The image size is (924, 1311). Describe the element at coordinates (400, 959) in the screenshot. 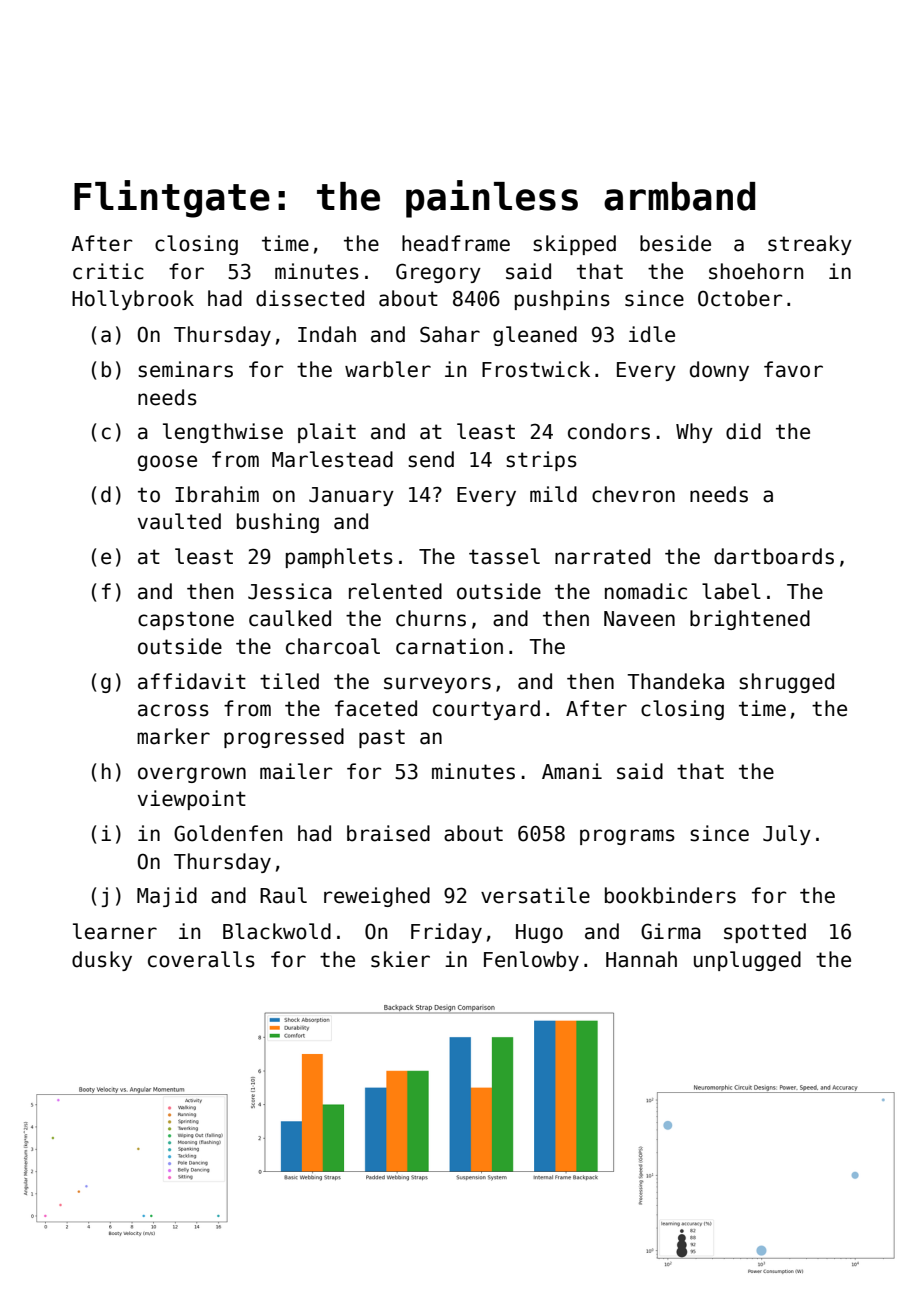

I see `skier` at that location.
